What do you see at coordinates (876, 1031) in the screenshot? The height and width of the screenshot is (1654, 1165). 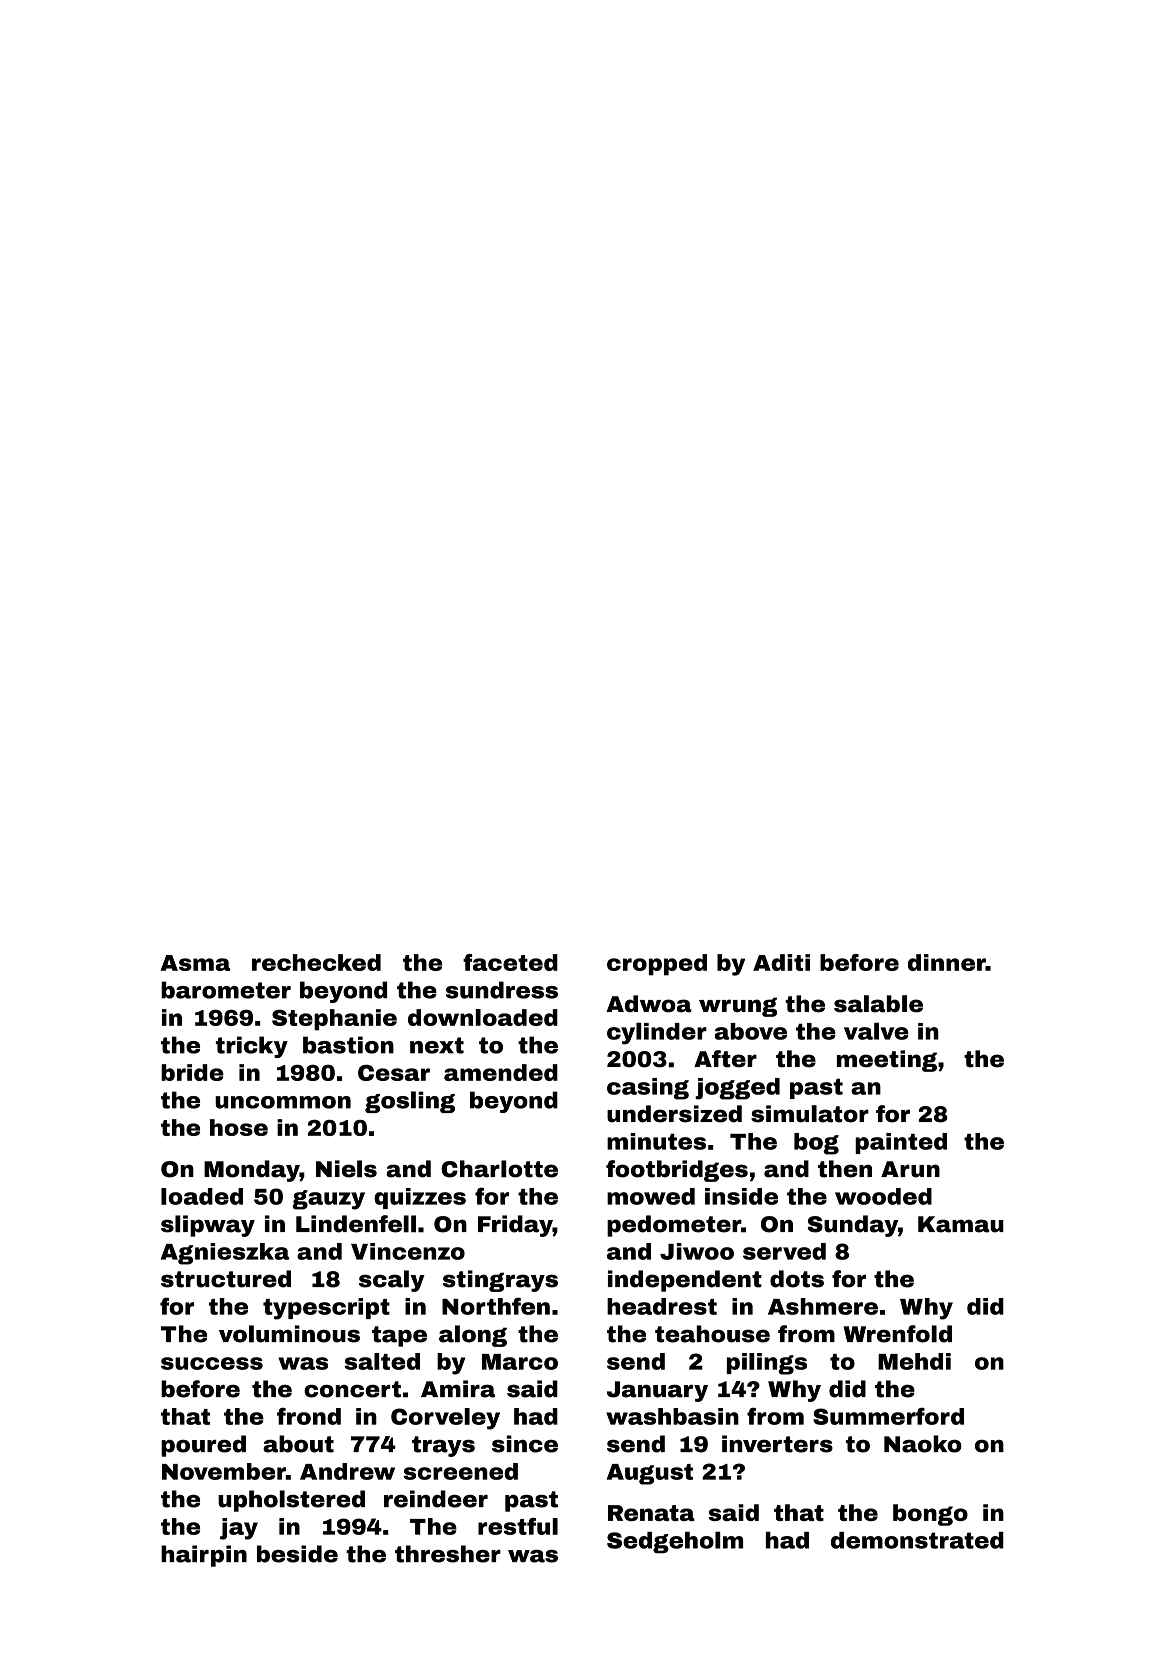 I see `valve` at bounding box center [876, 1031].
